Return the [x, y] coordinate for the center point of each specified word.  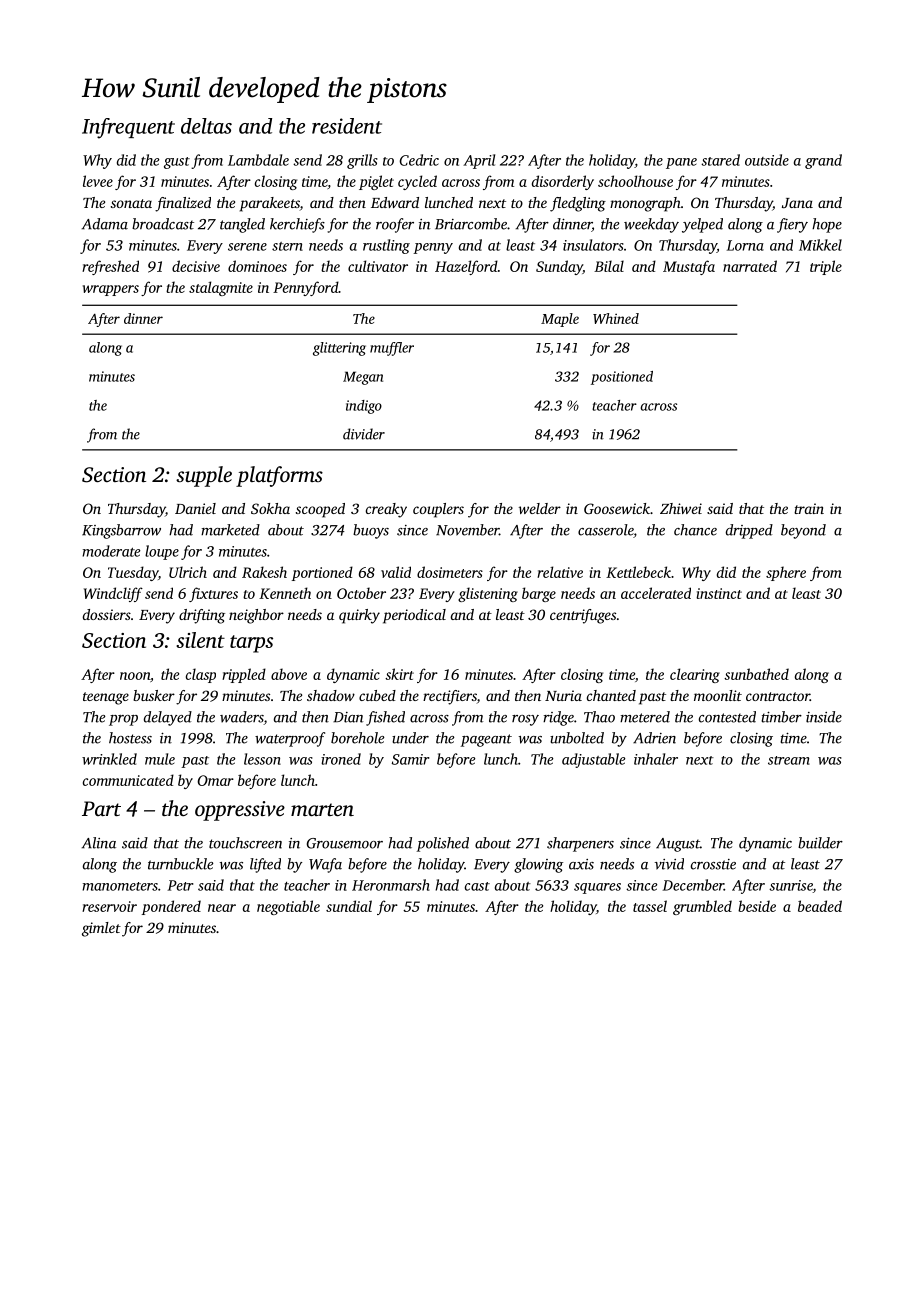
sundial [349, 906]
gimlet [101, 929]
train [809, 508]
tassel [650, 906]
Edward [395, 202]
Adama [105, 224]
